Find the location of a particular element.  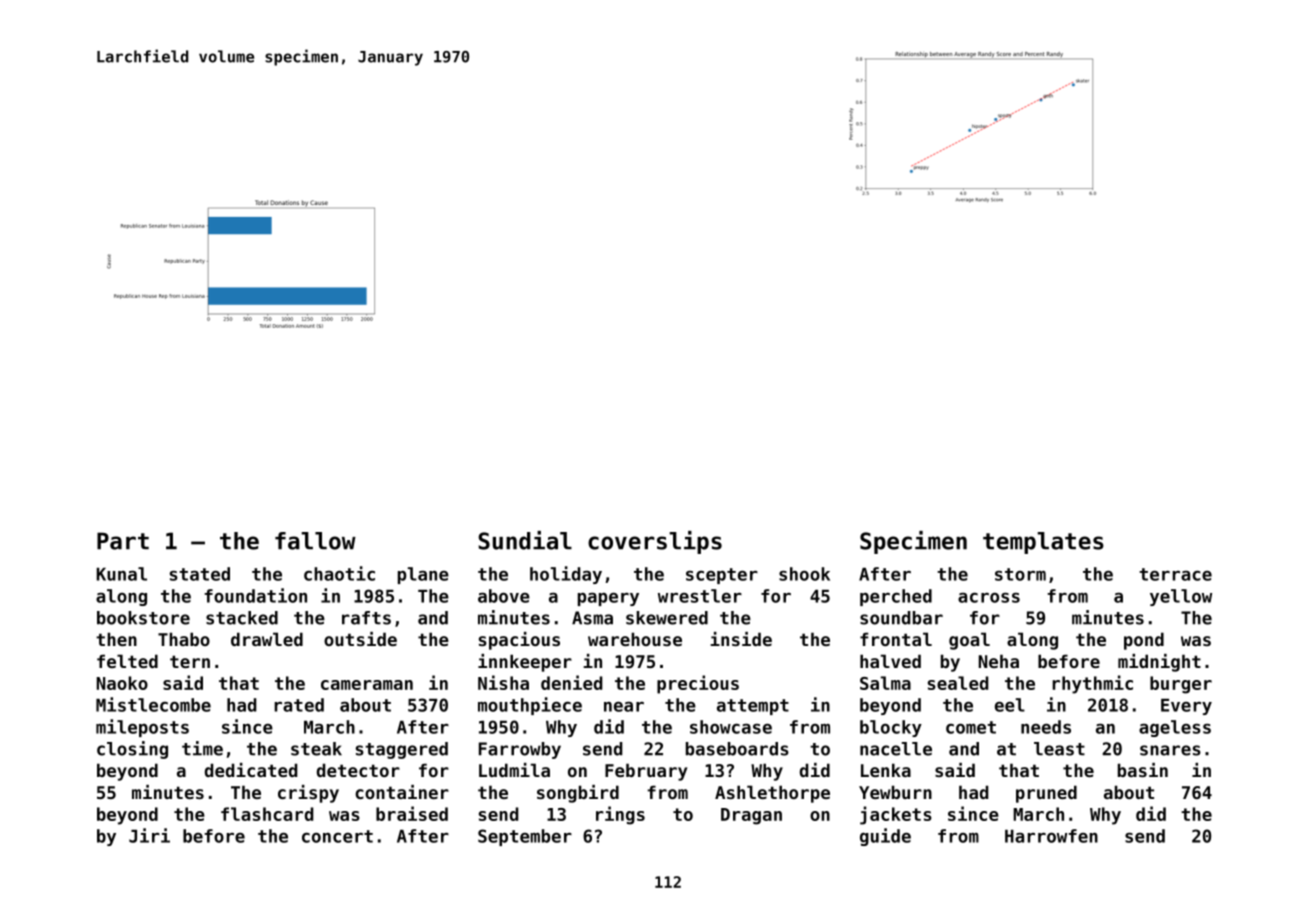

stated is located at coordinates (200, 574).
